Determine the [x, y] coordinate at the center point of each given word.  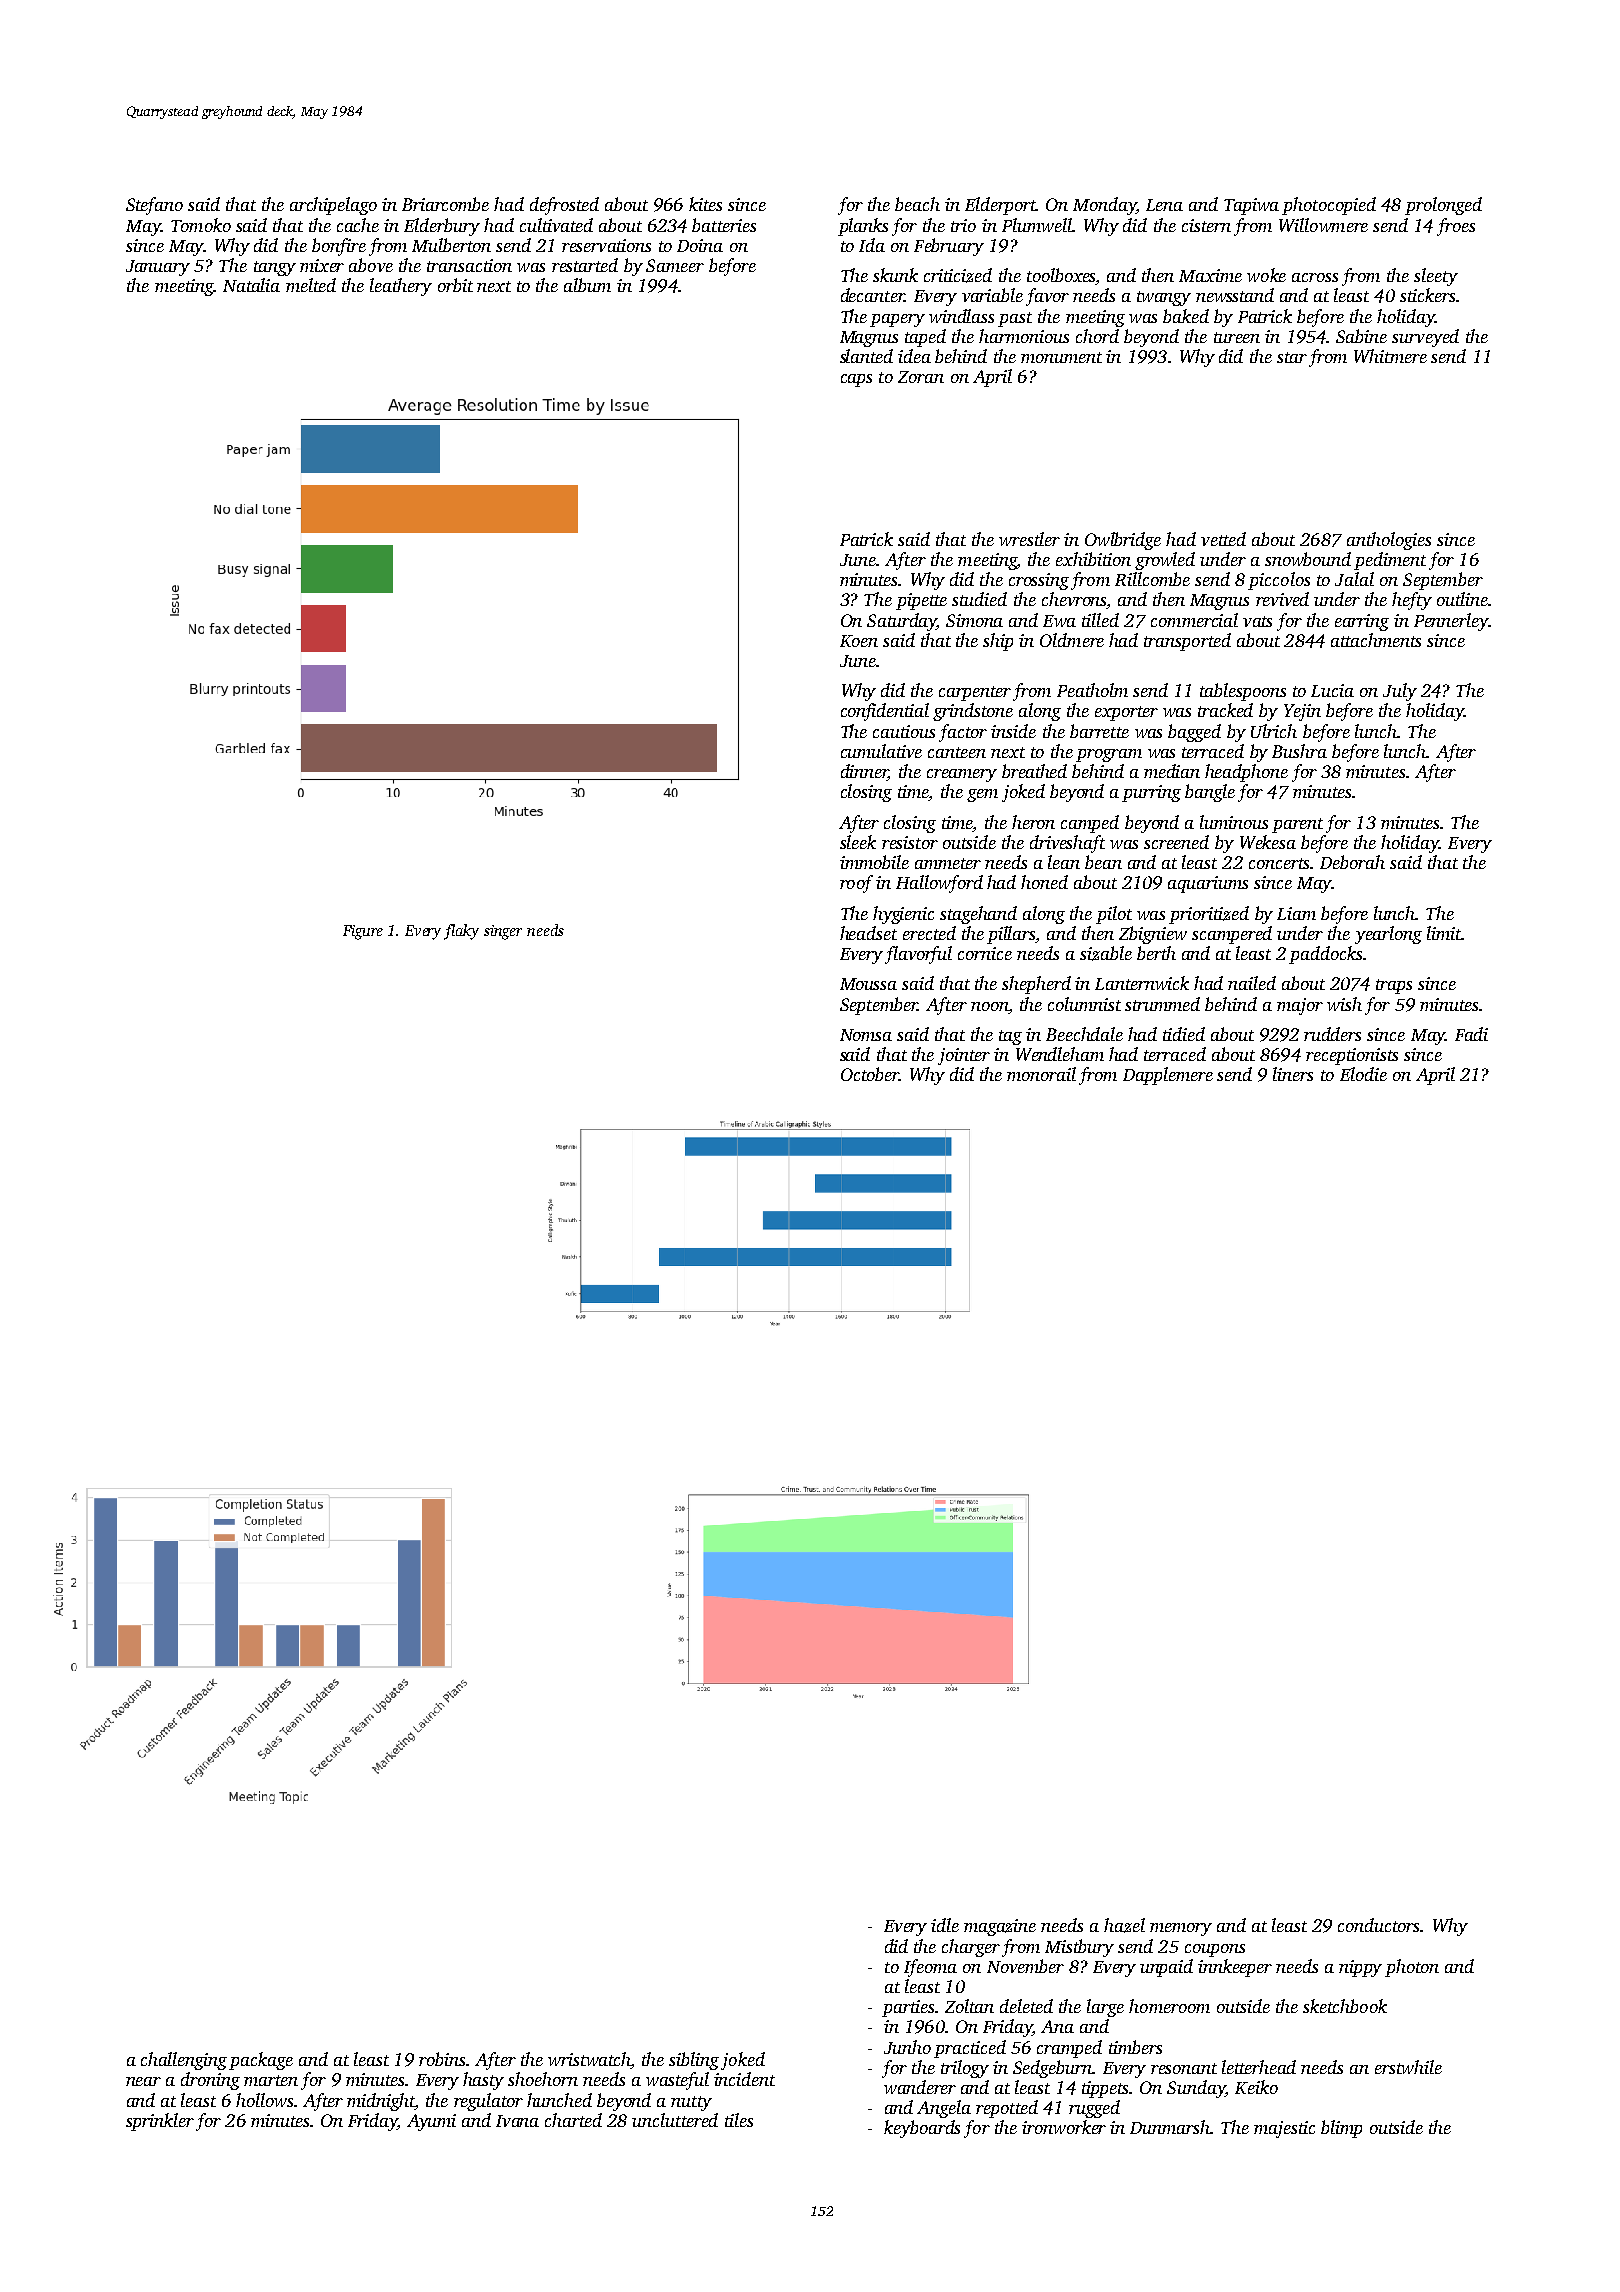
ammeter [948, 863]
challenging [184, 2061]
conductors [1378, 1925]
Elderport [1000, 206]
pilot [1114, 915]
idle [945, 1925]
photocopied [1329, 206]
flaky [461, 932]
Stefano [154, 206]
